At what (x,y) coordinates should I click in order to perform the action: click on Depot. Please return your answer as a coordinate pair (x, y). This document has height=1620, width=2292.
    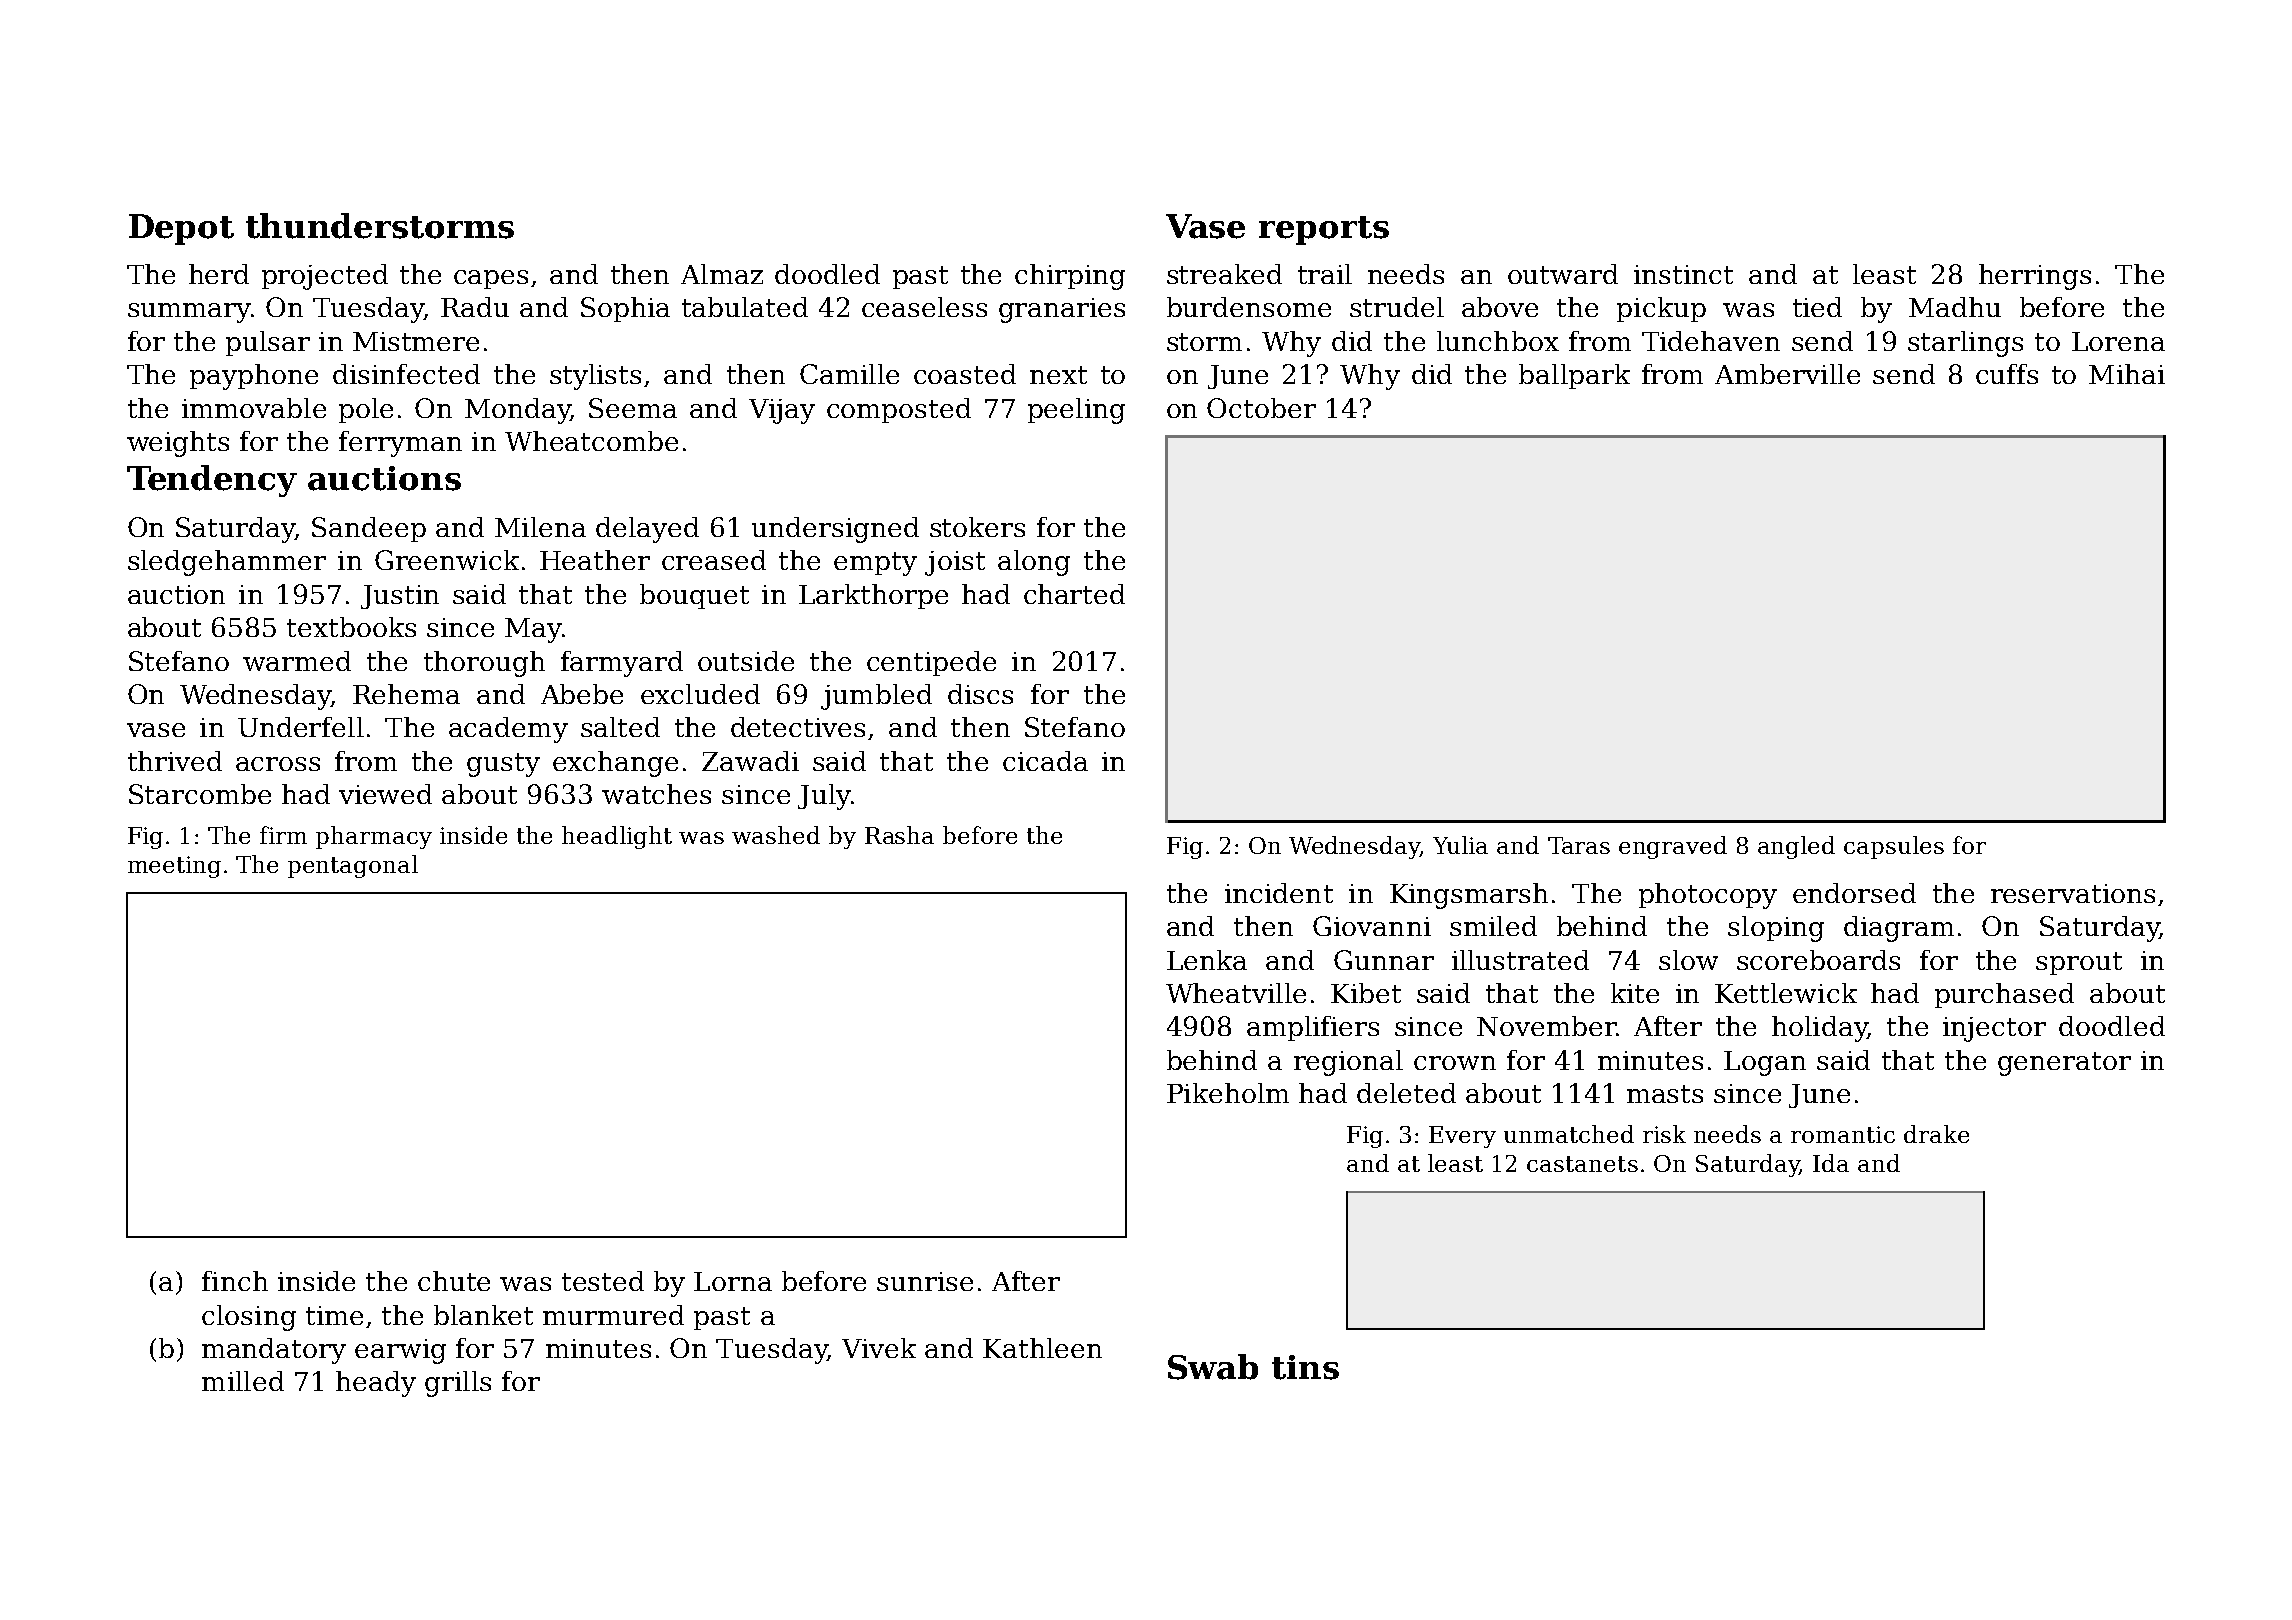
    Looking at the image, I should click on (181, 229).
